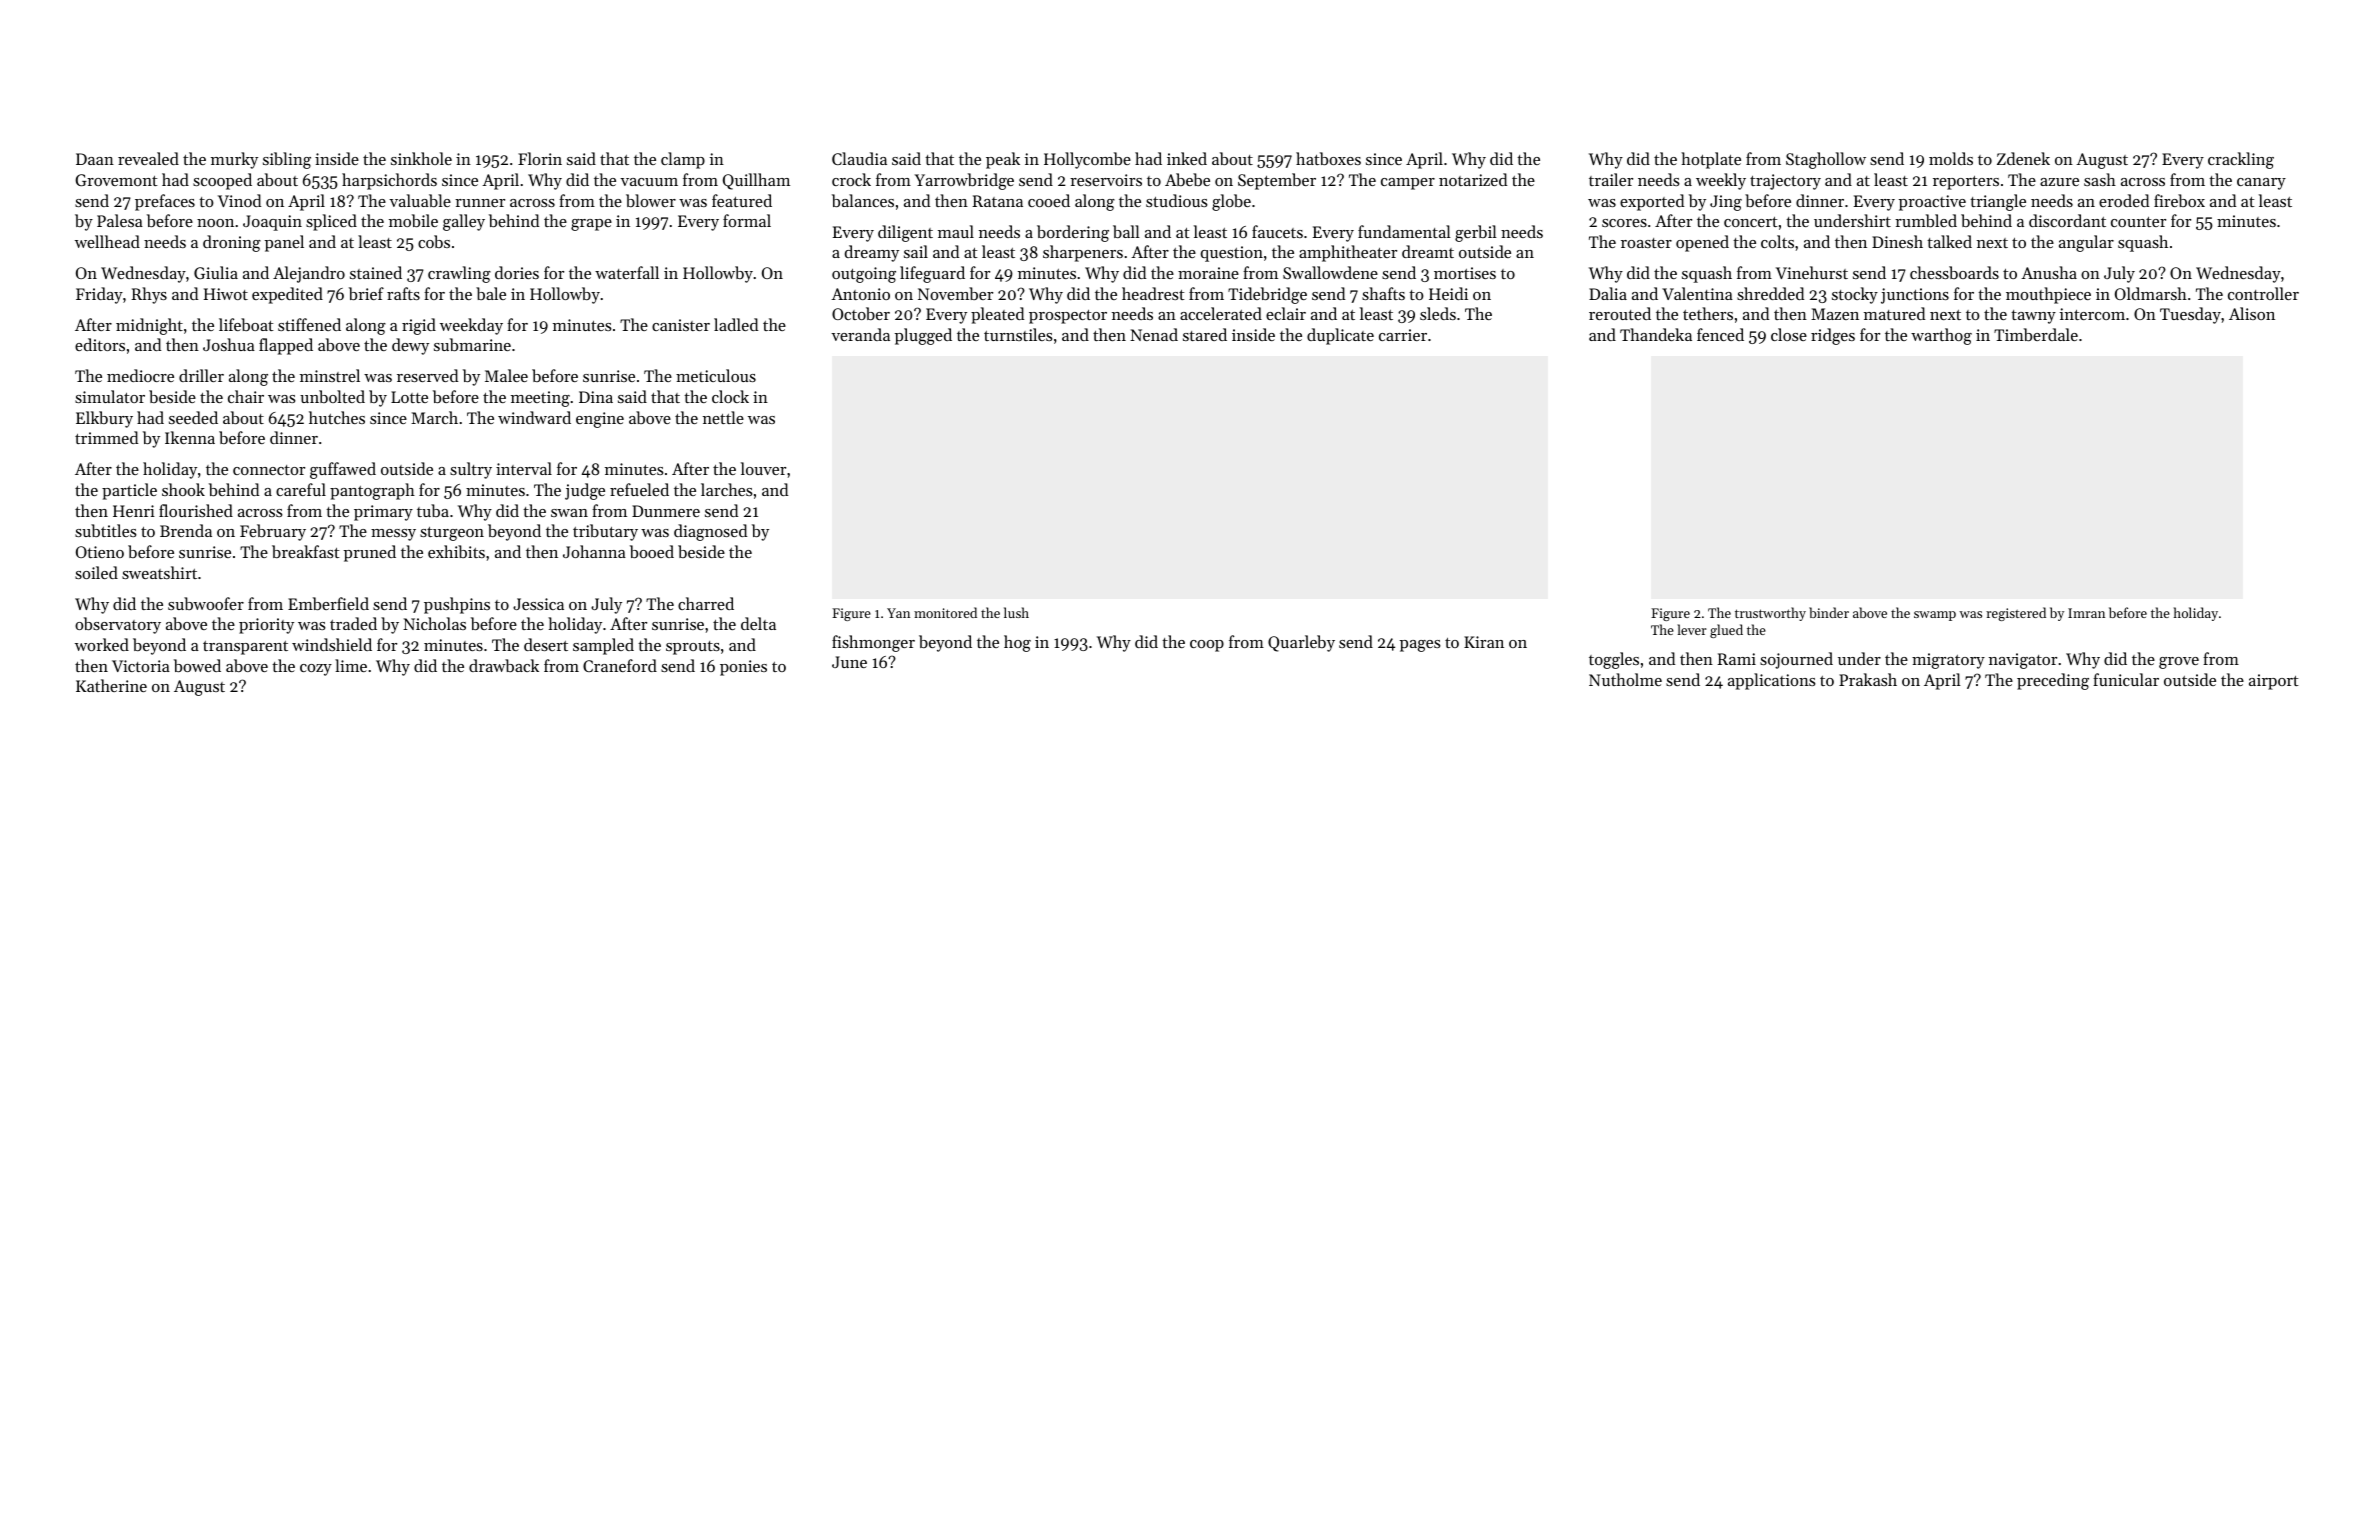 The width and height of the screenshot is (2380, 1540). What do you see at coordinates (2067, 220) in the screenshot?
I see `discordant` at bounding box center [2067, 220].
